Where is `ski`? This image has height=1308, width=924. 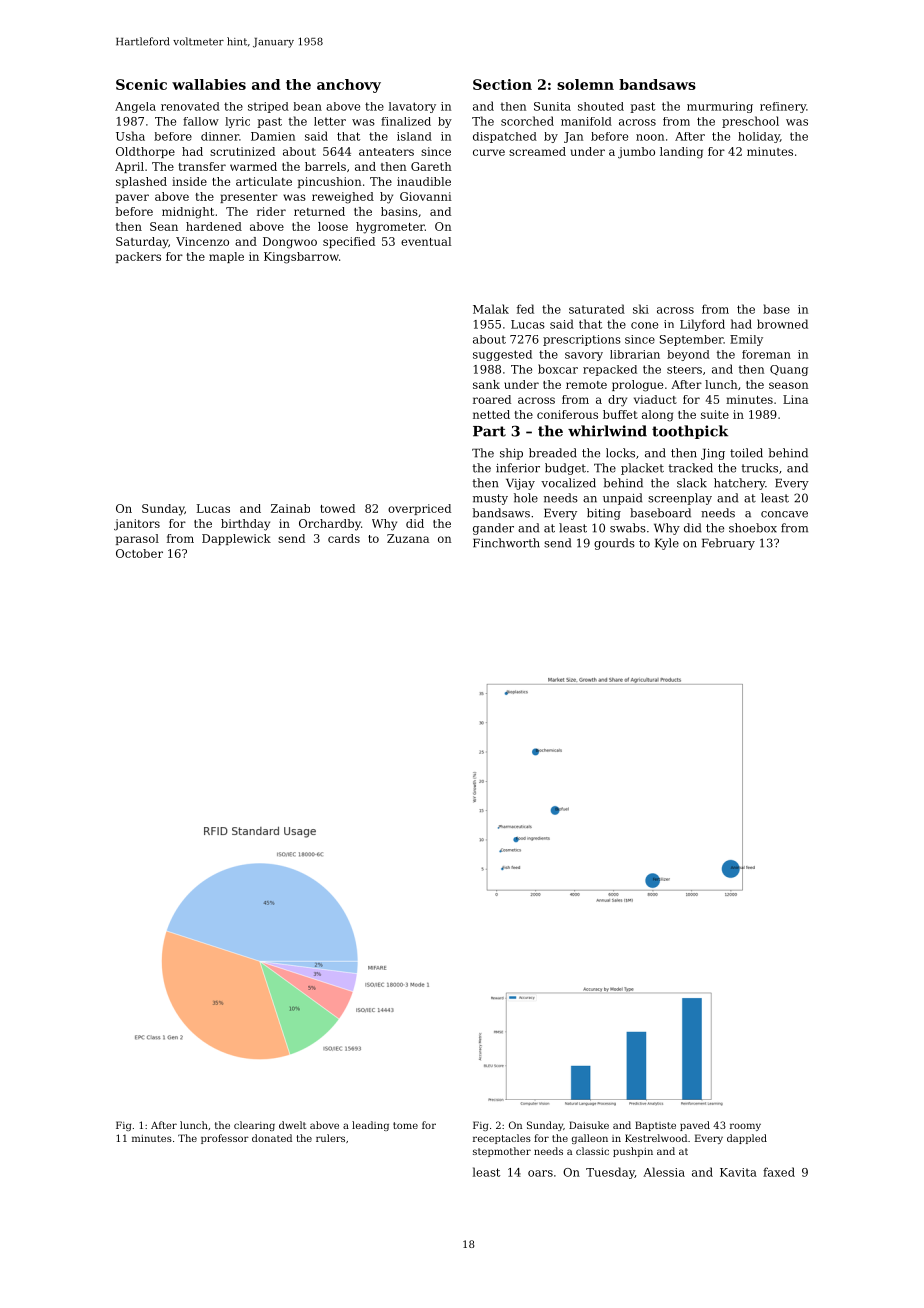
ski is located at coordinates (641, 309).
